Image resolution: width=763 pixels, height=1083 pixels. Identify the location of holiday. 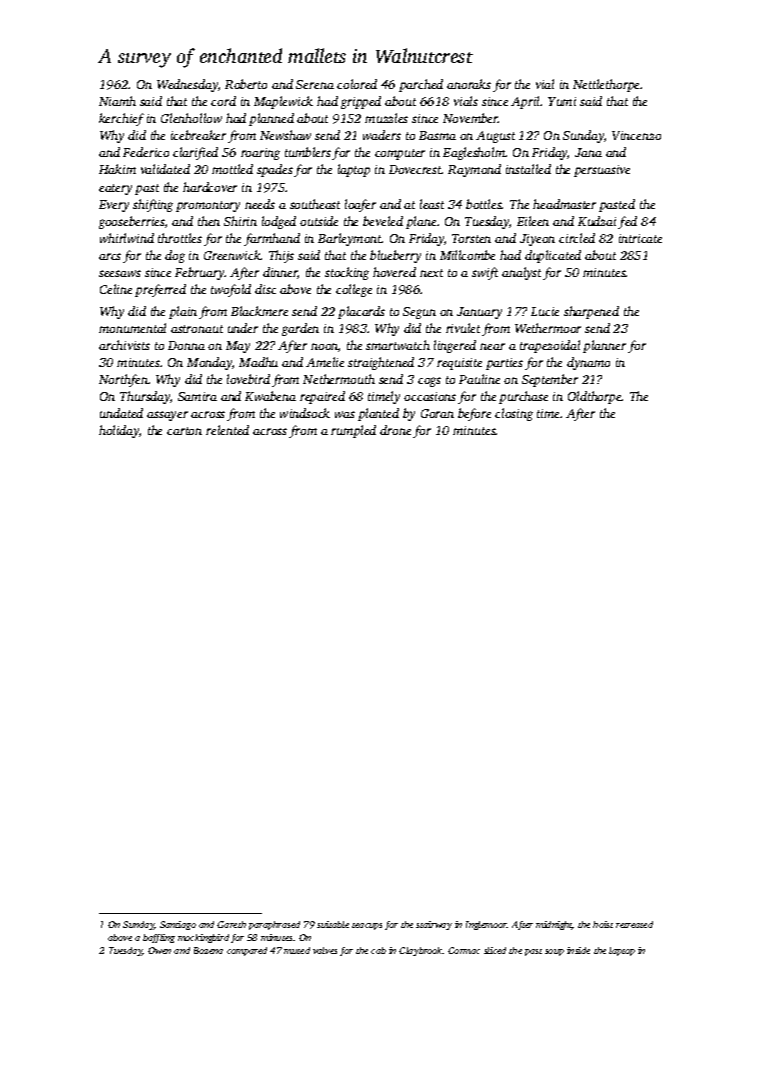
(119, 431).
